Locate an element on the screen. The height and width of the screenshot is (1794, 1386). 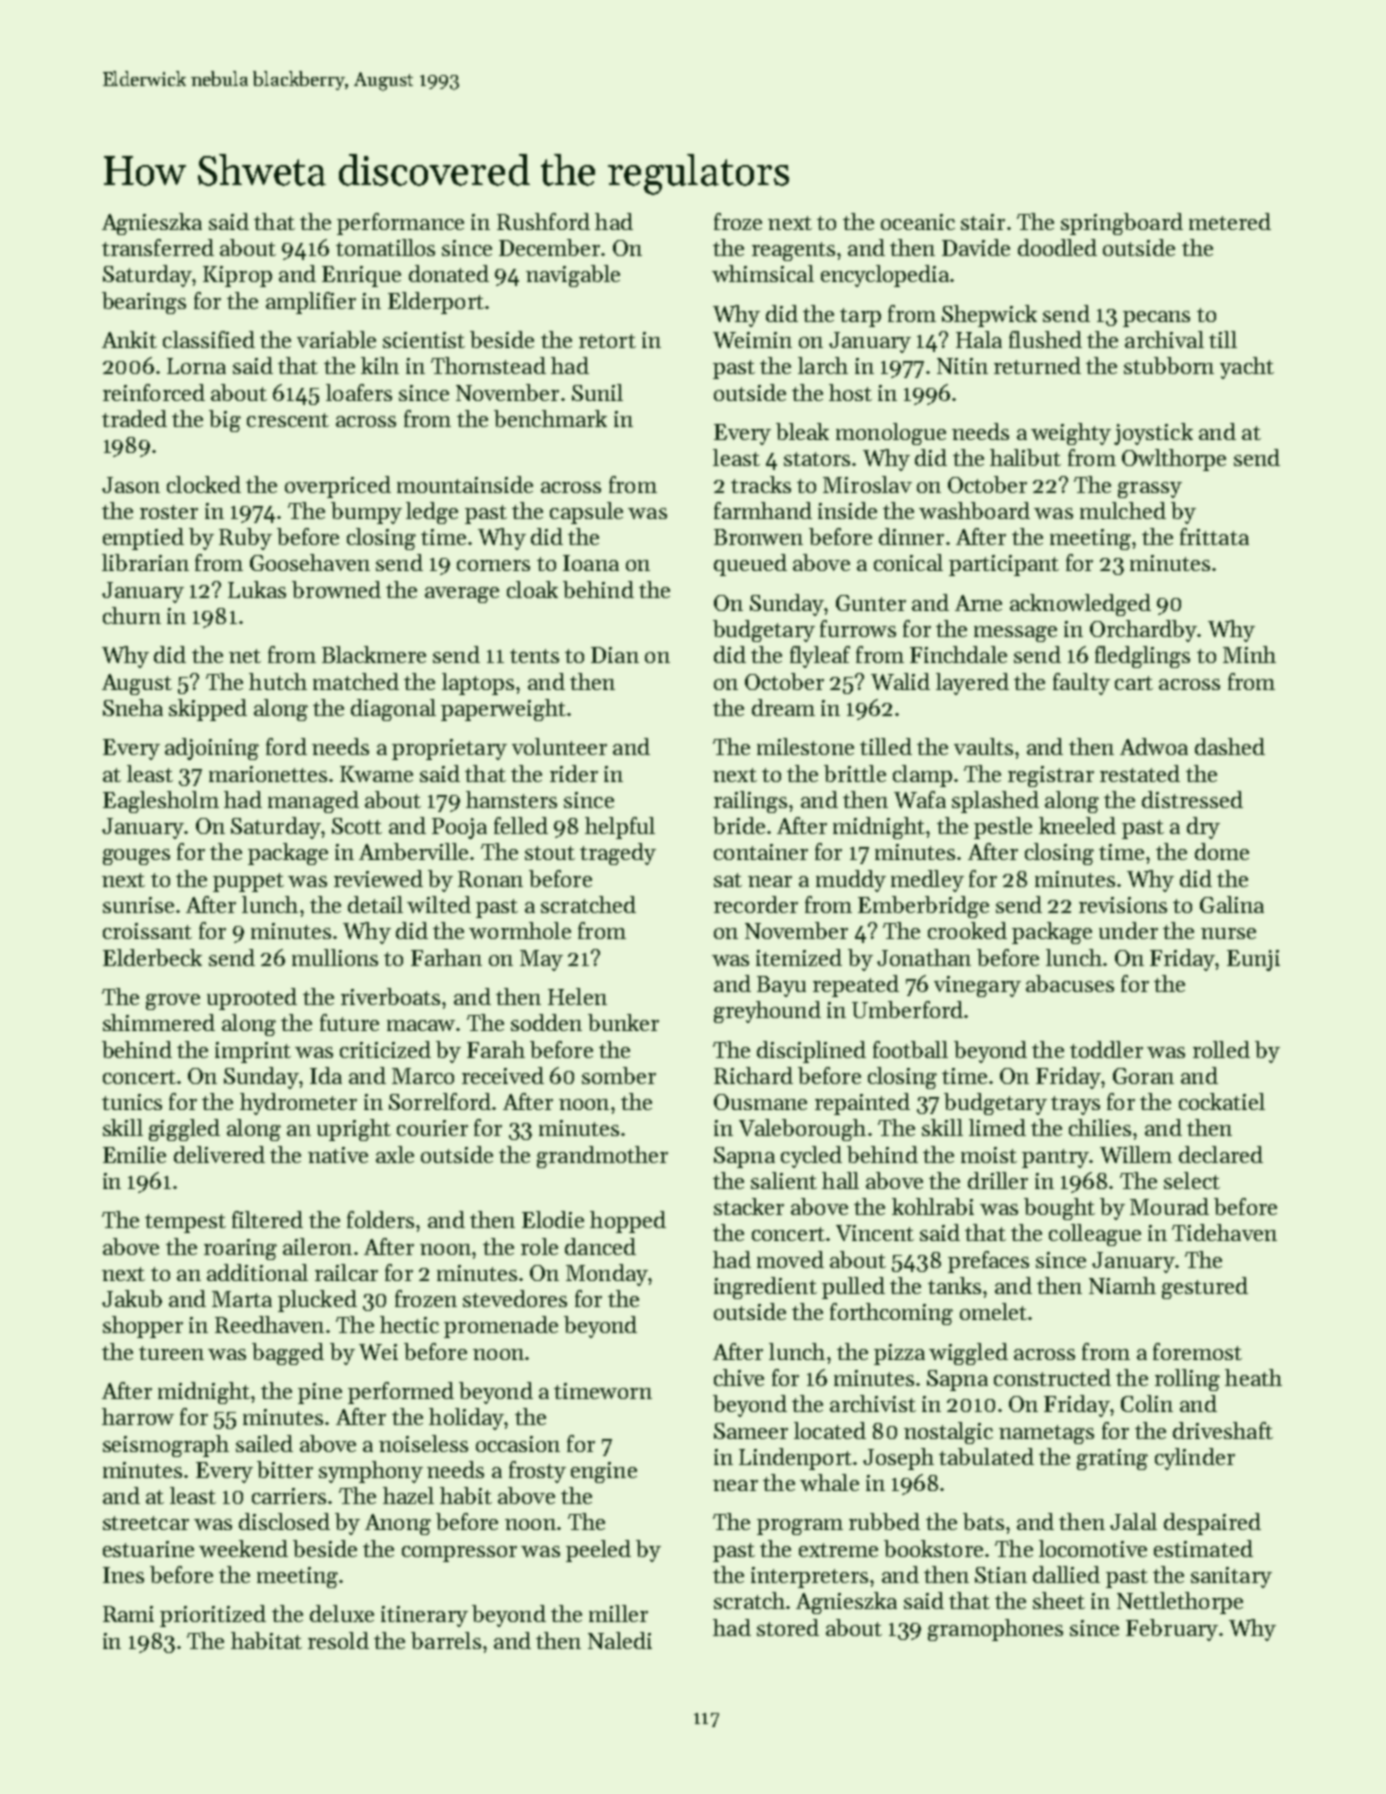
revisions is located at coordinates (1123, 905).
